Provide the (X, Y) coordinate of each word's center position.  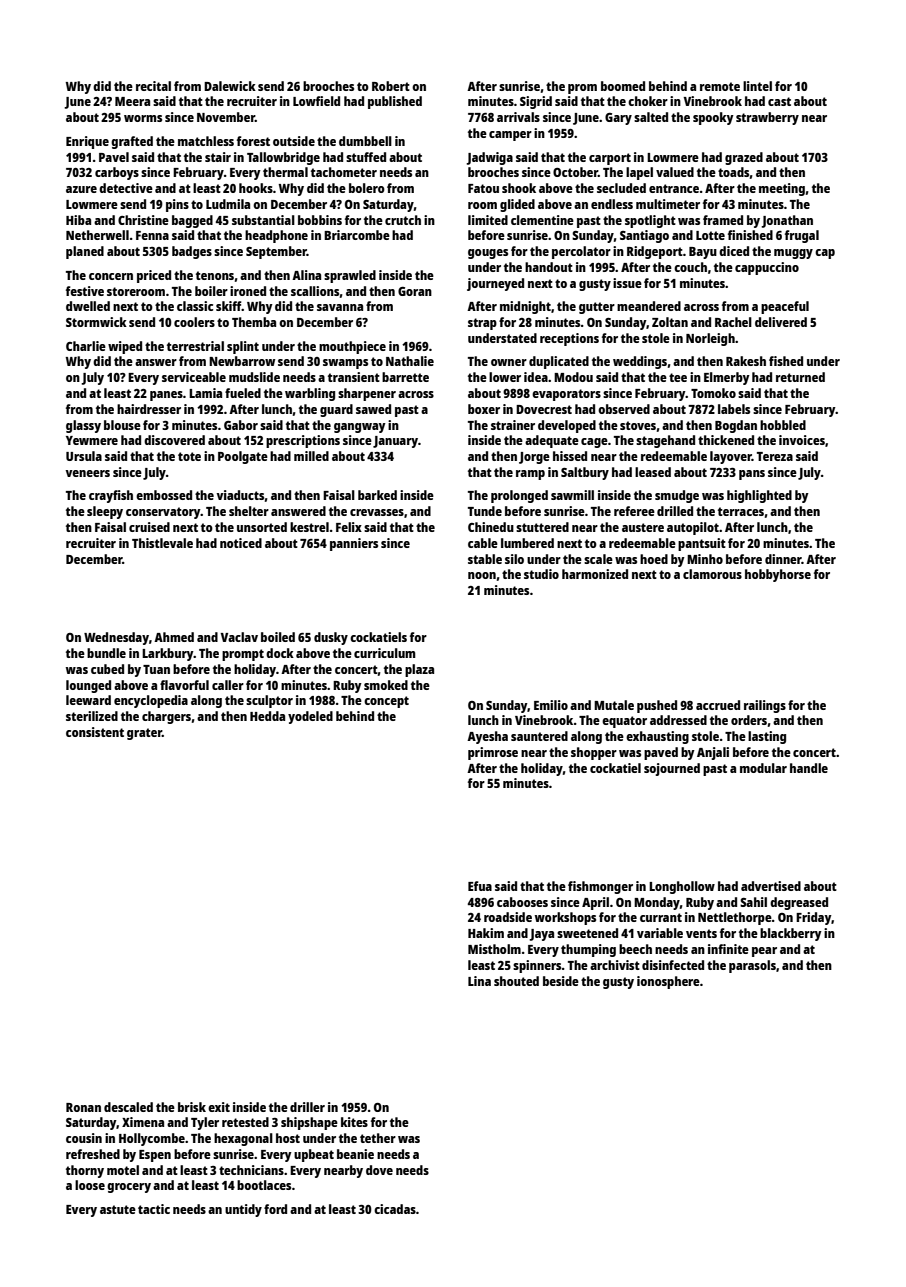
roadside (508, 917)
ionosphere (668, 982)
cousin (84, 1138)
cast (779, 101)
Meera (132, 101)
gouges (488, 254)
